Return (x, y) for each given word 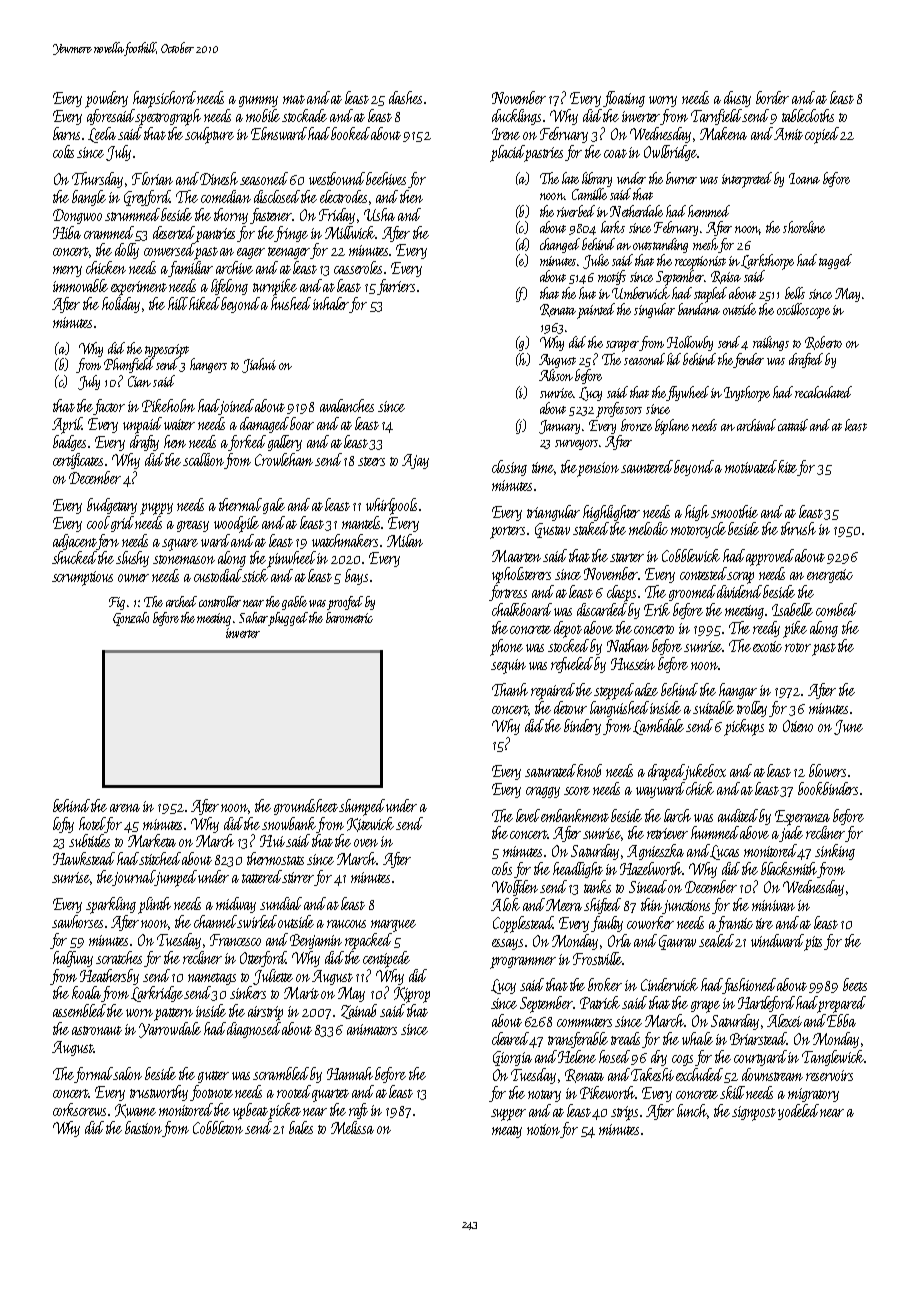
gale (274, 506)
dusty (737, 99)
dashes (405, 97)
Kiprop (412, 995)
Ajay (415, 461)
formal (94, 1075)
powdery (106, 99)
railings (771, 343)
